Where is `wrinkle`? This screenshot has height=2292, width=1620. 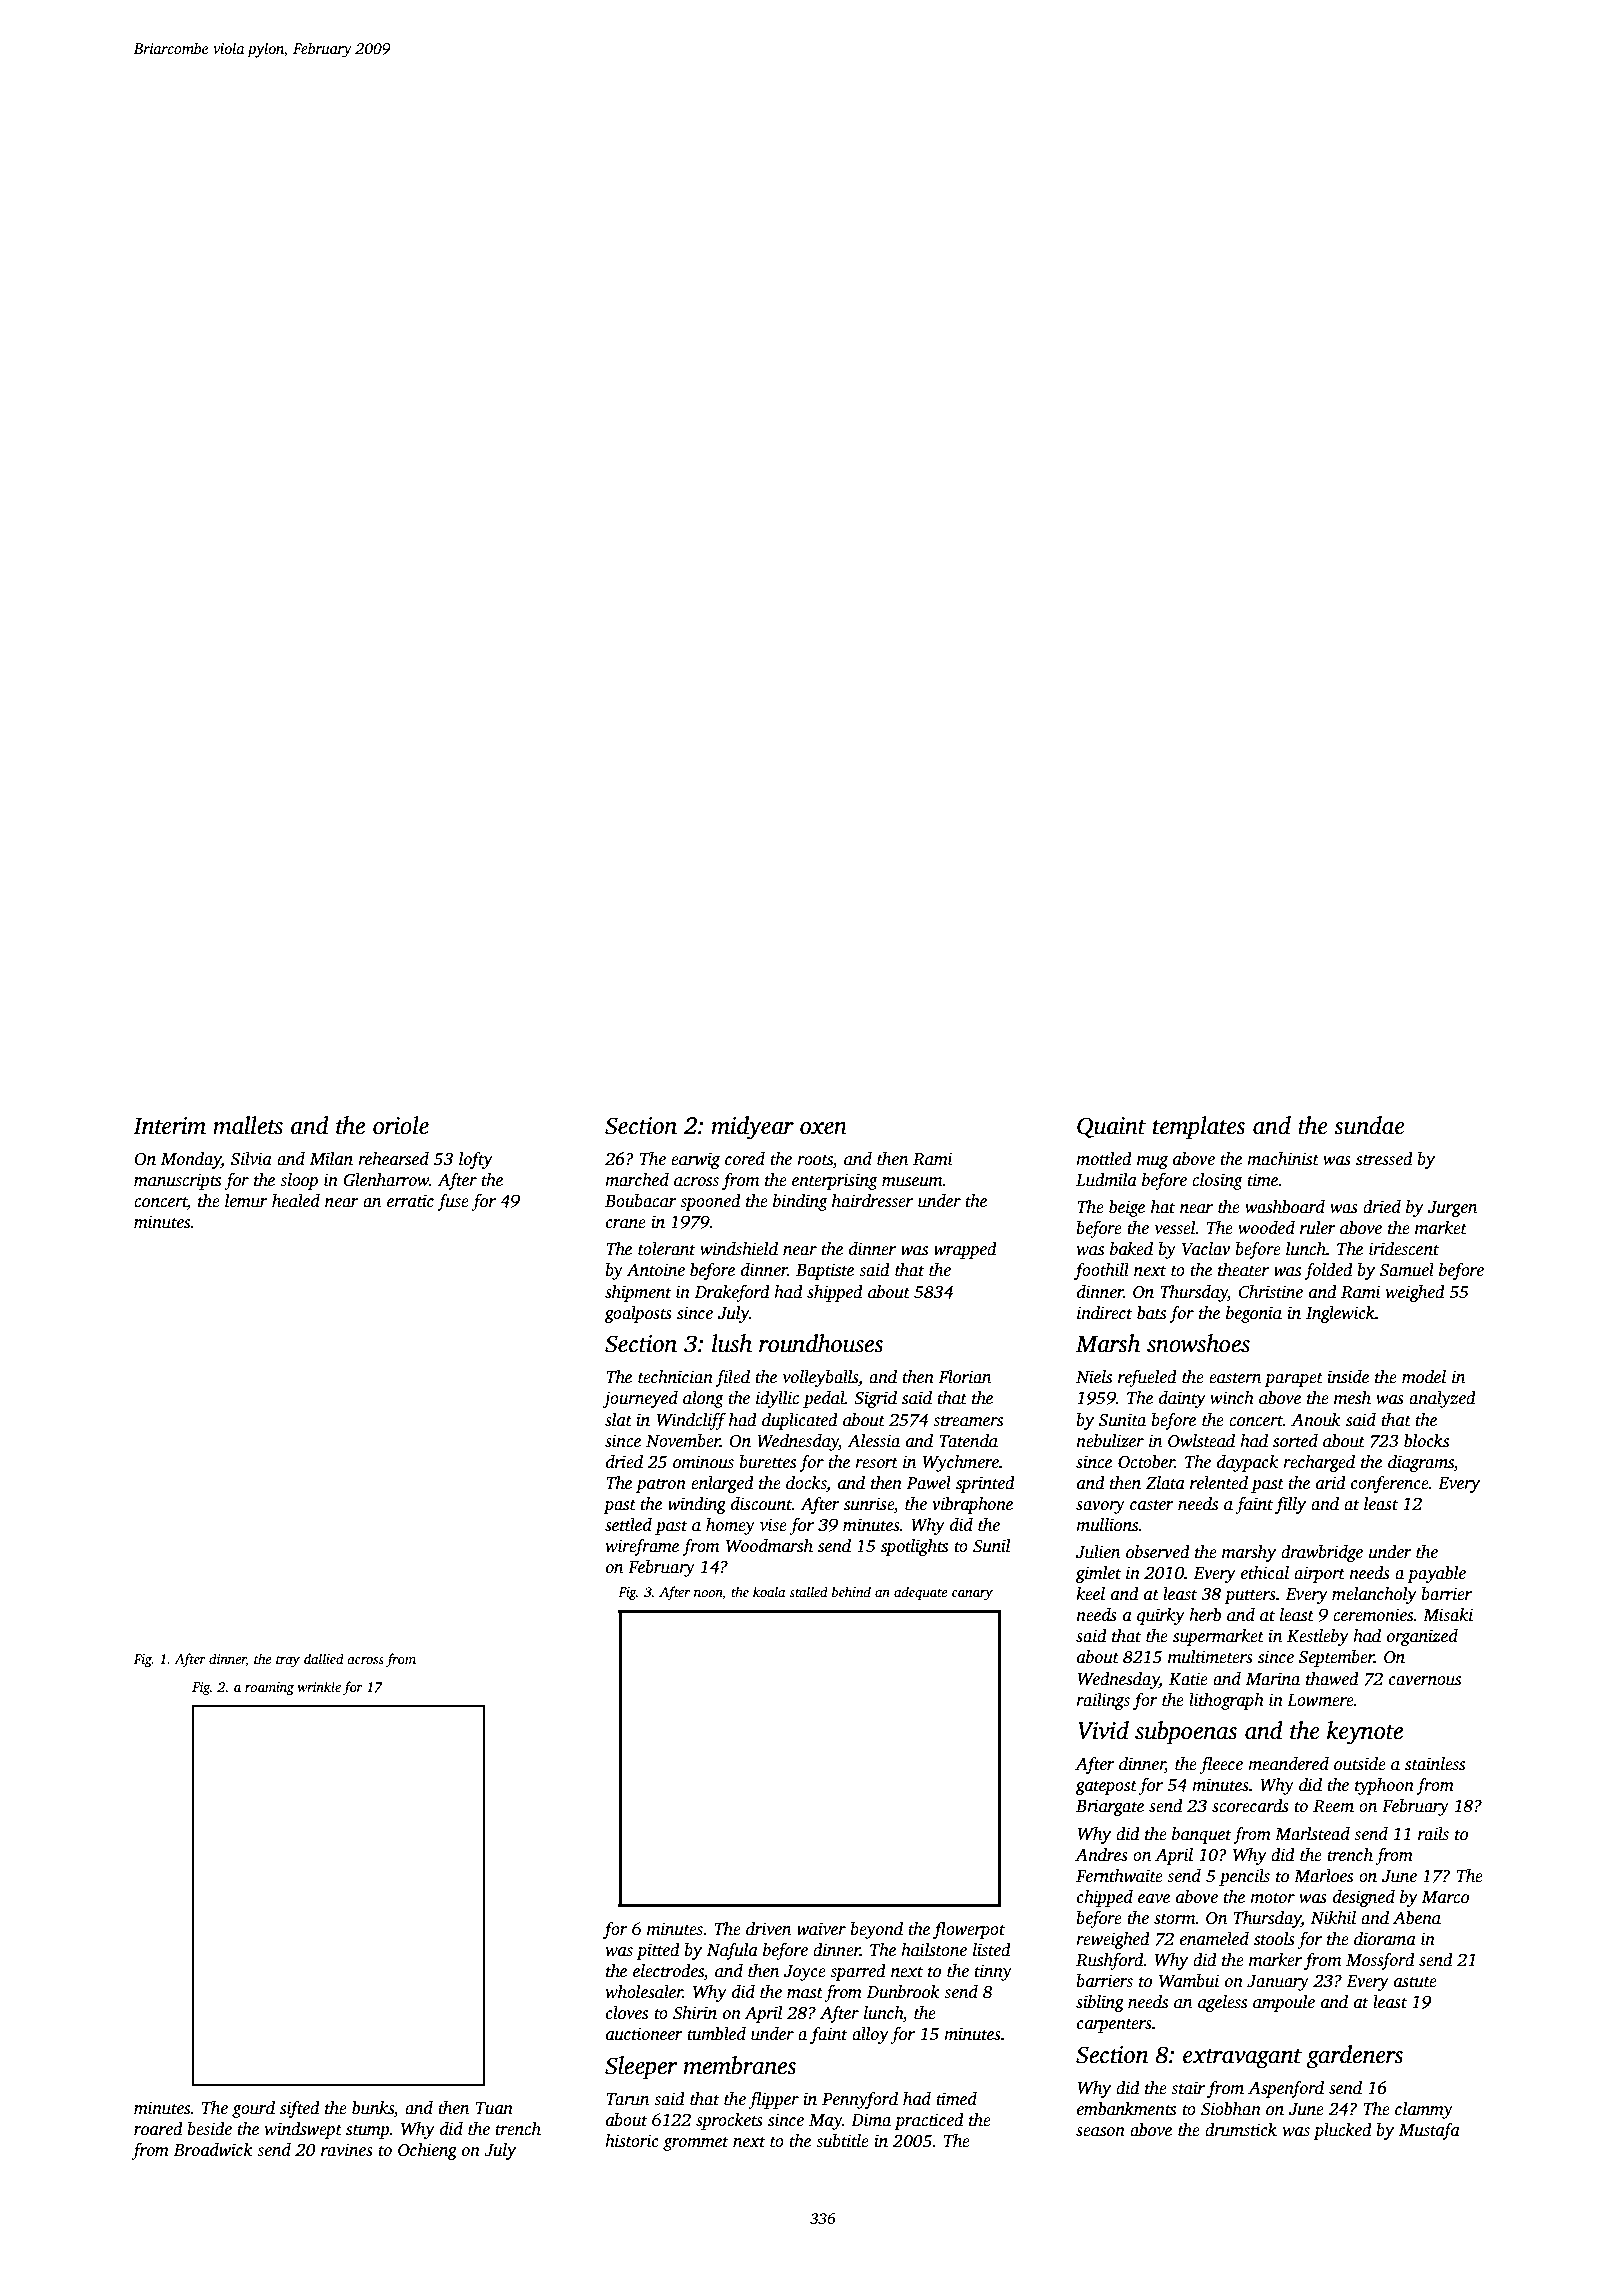
wrinkle is located at coordinates (319, 1686).
